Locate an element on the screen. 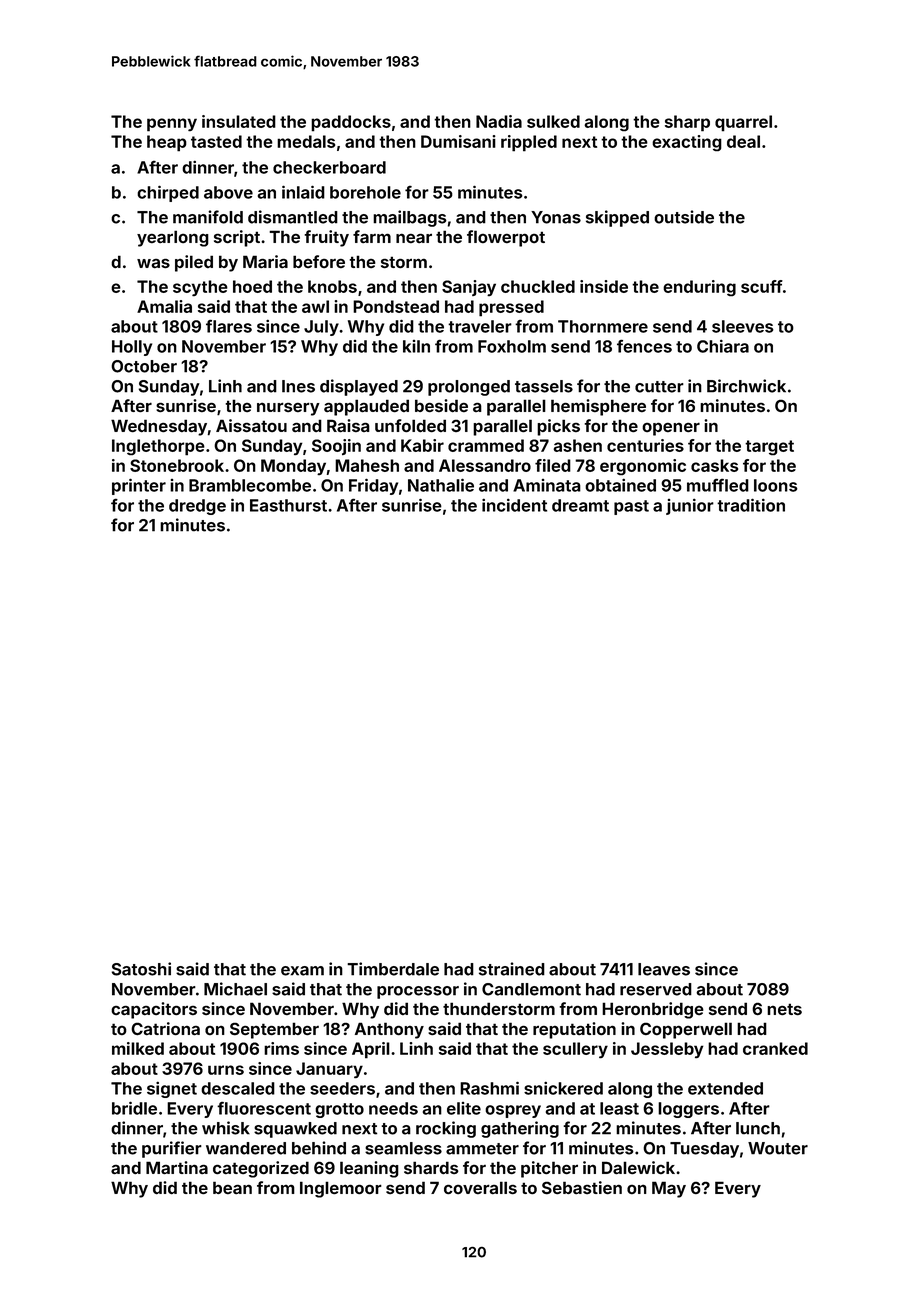  Friday is located at coordinates (373, 486).
